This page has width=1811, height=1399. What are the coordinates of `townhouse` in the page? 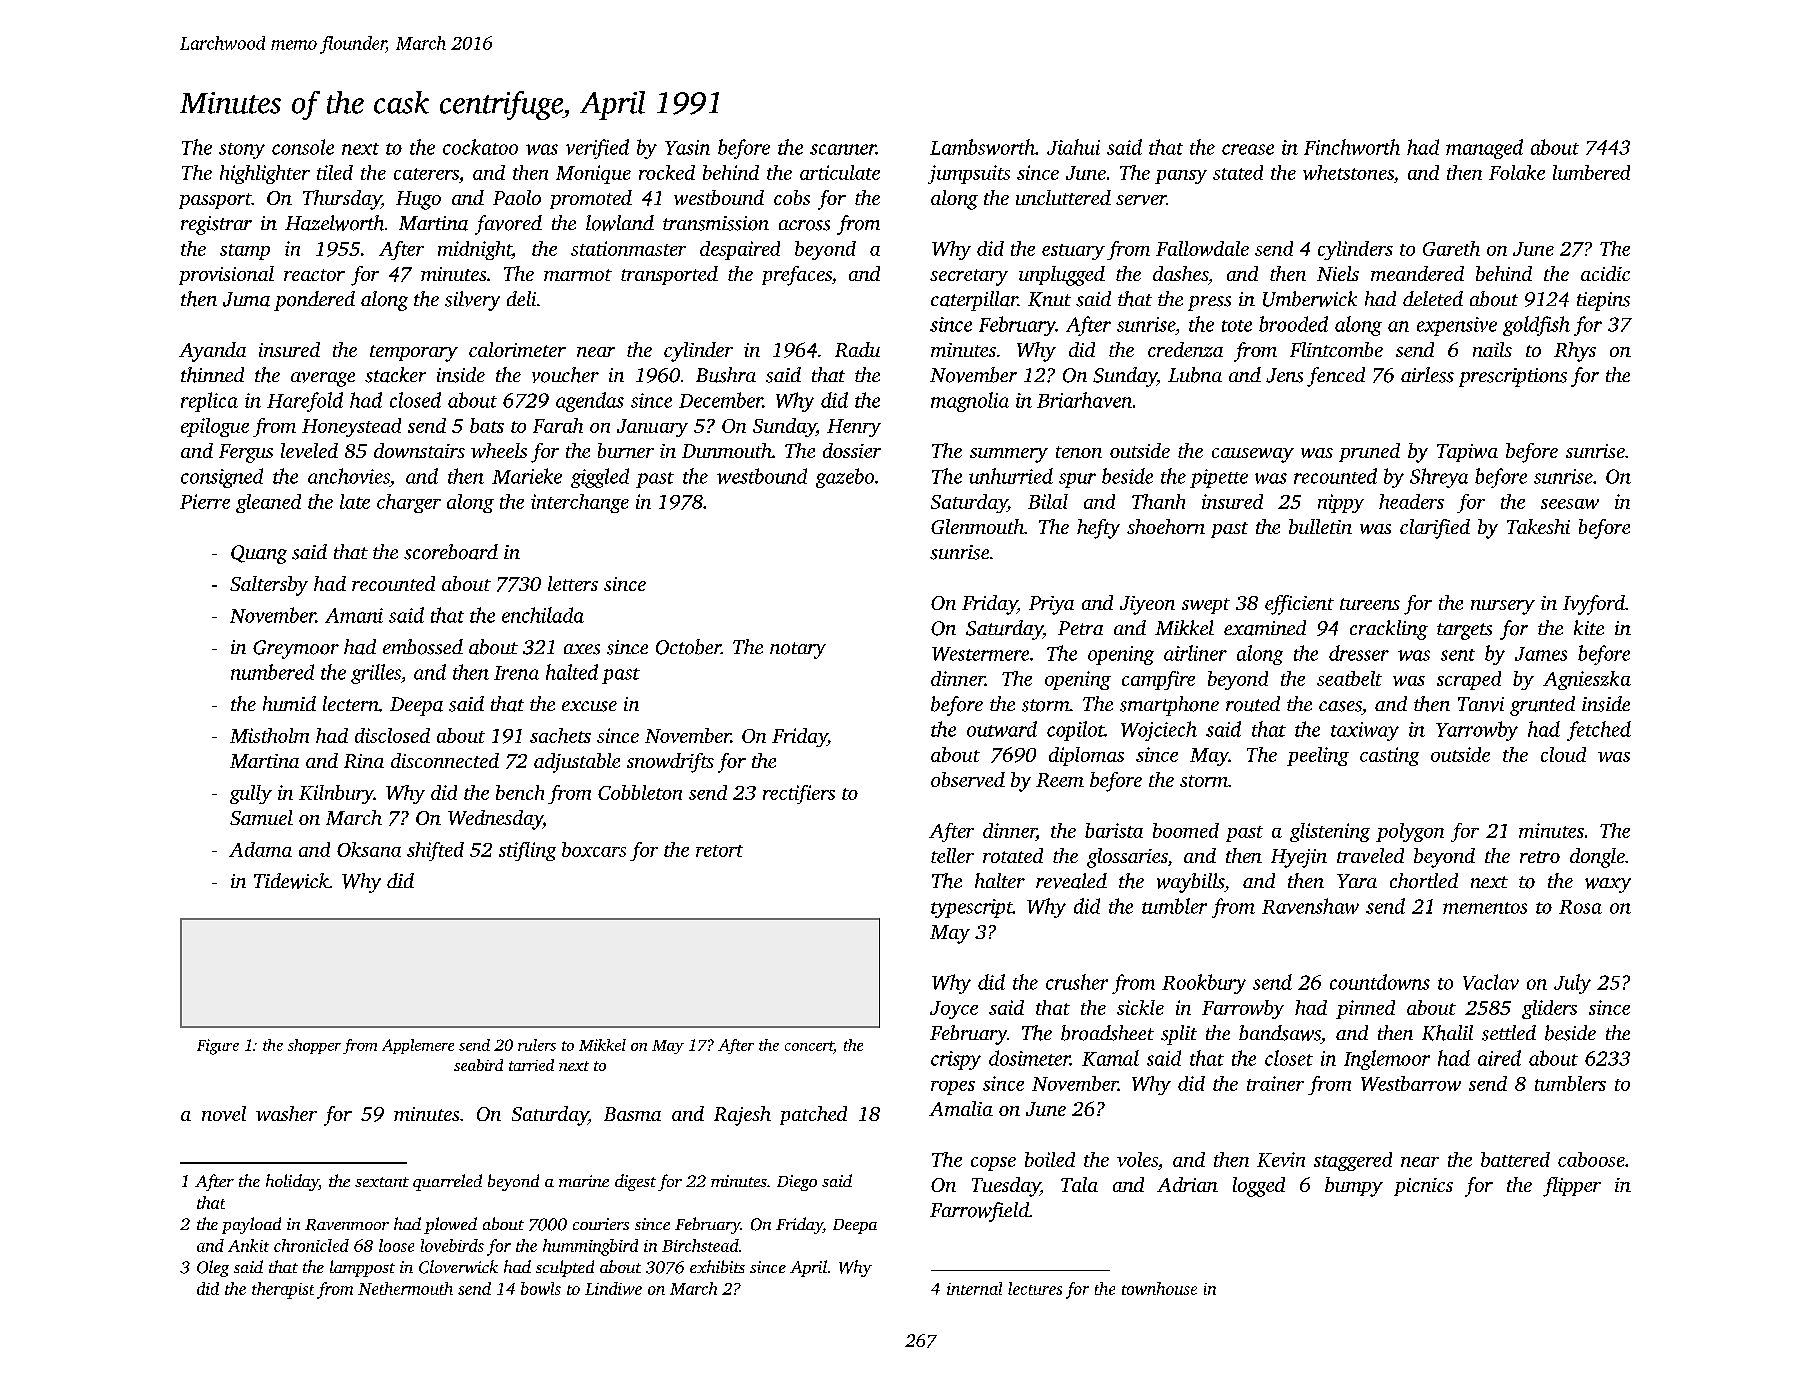 It's located at (1159, 1288).
